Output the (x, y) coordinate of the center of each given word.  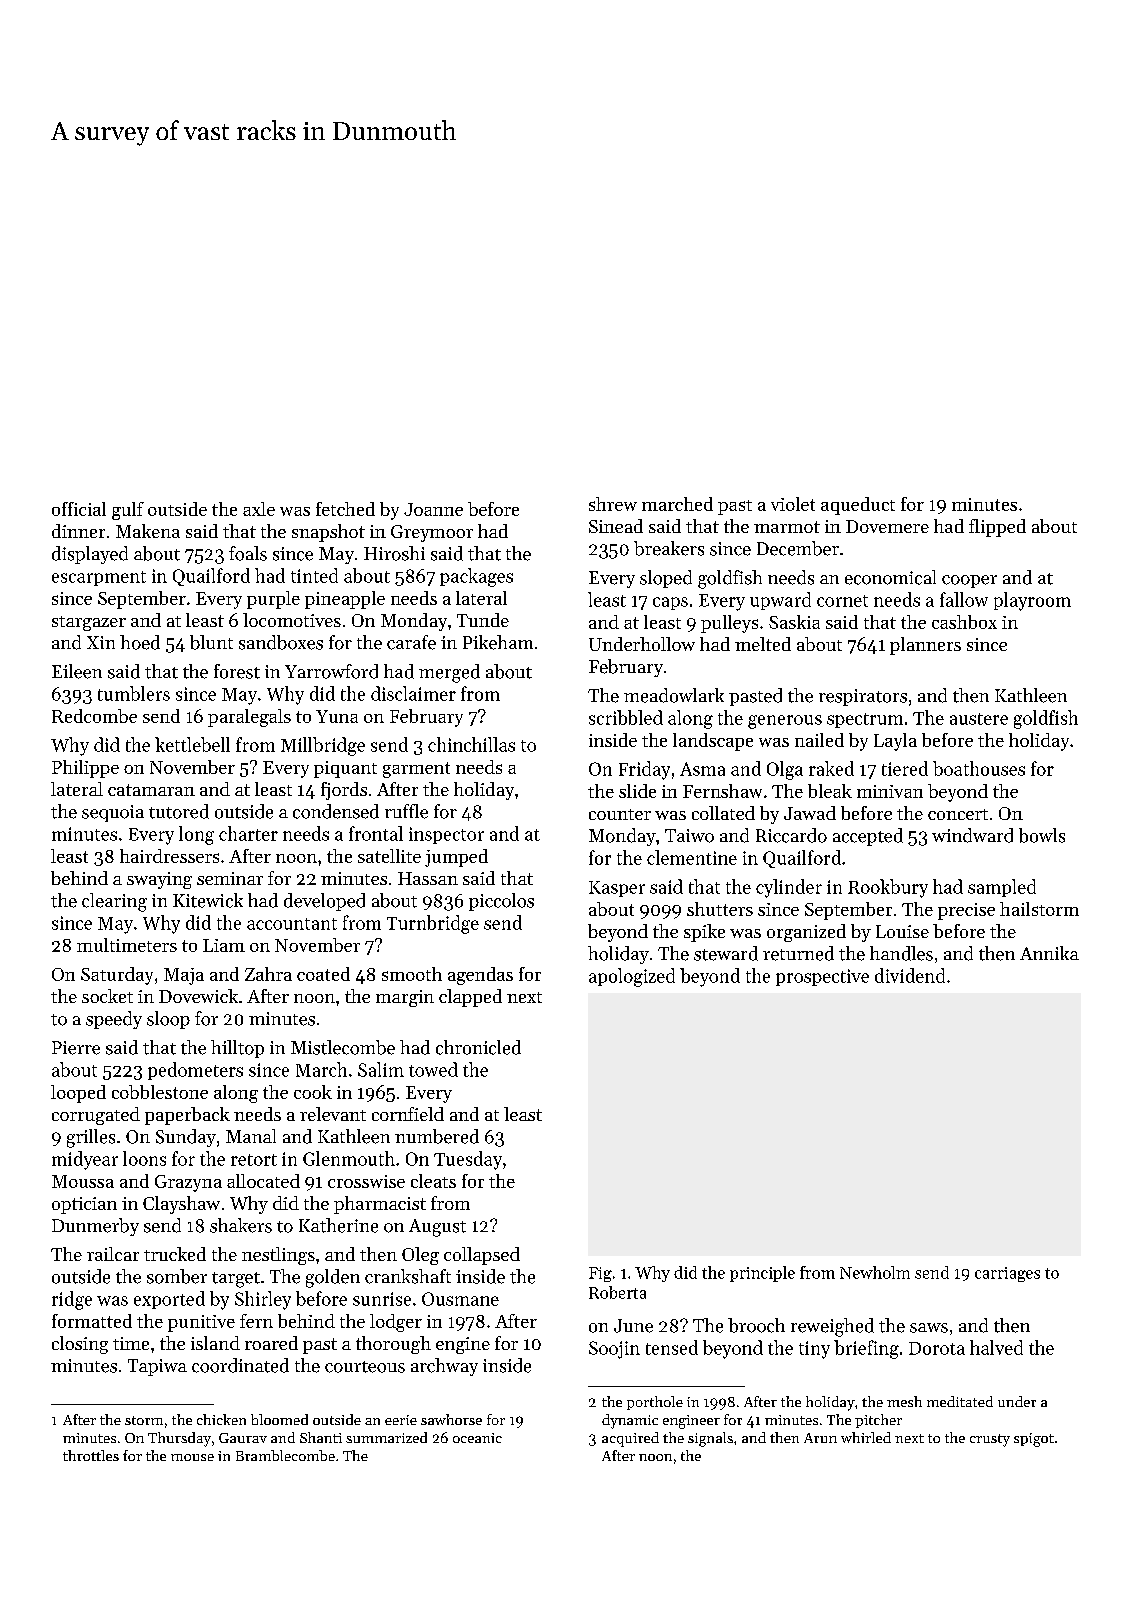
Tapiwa (157, 1367)
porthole (655, 1403)
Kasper (617, 889)
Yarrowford (331, 671)
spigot (1034, 1440)
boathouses (979, 768)
